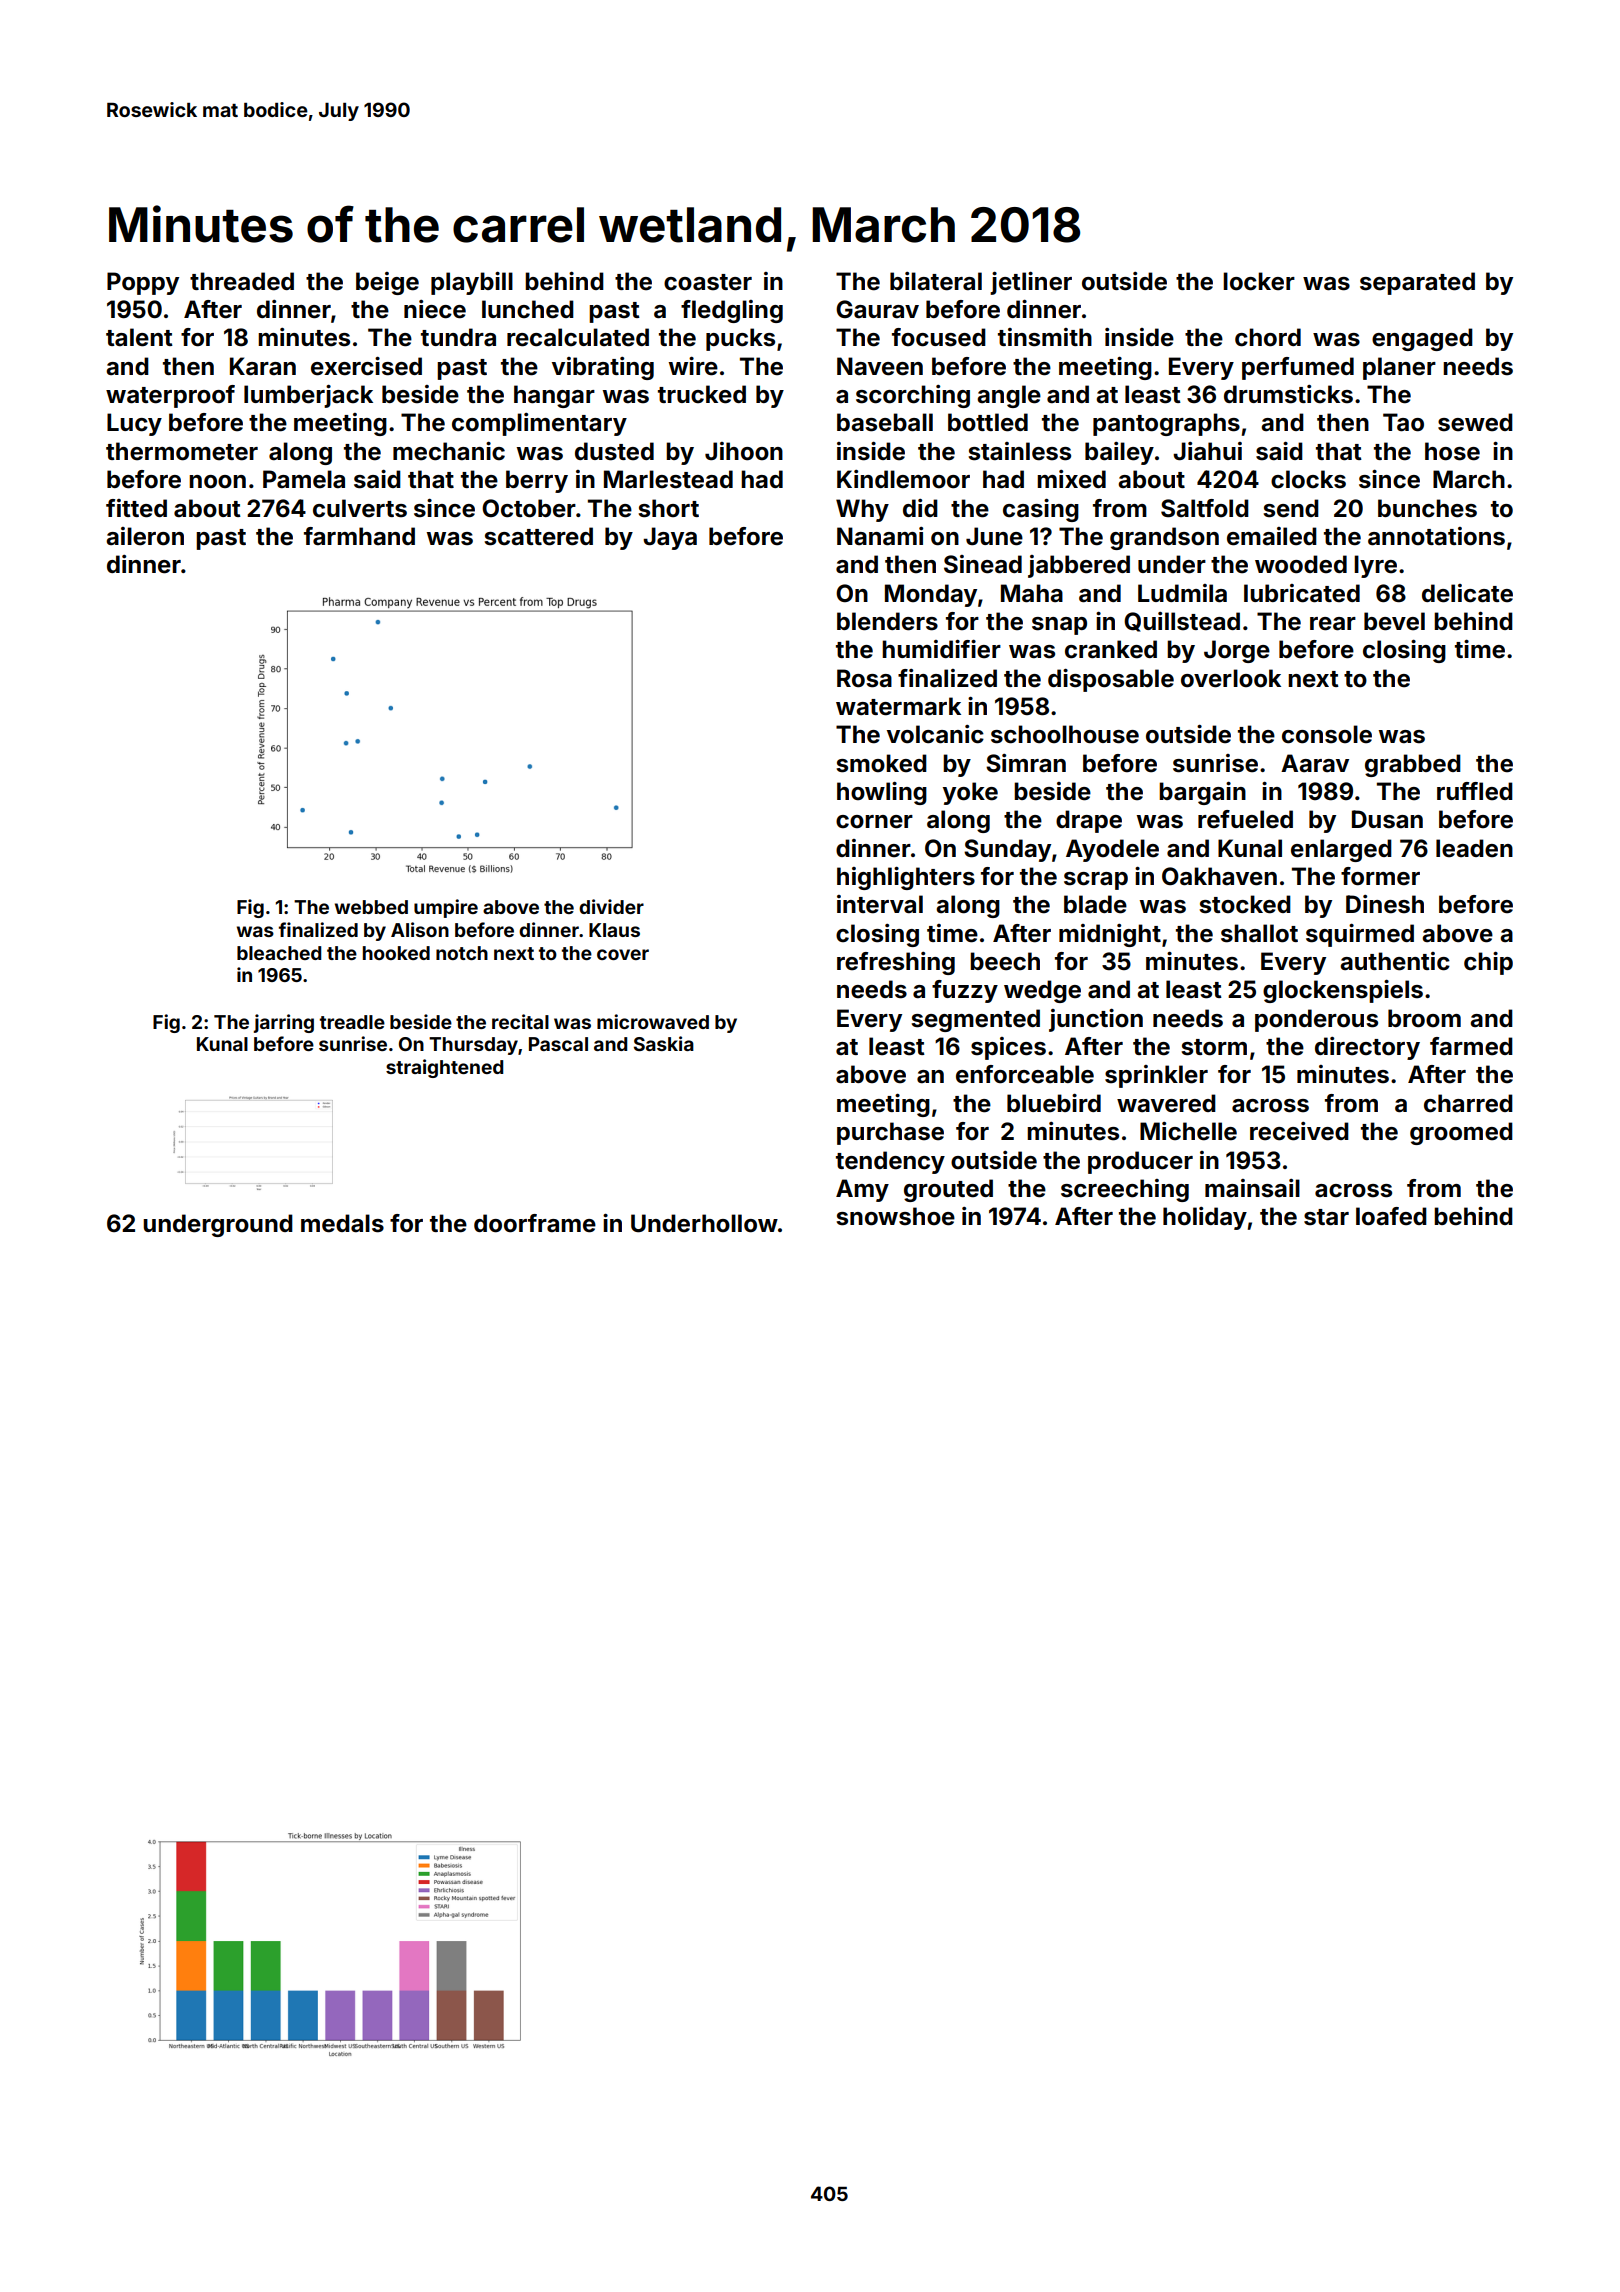  Describe the element at coordinates (535, 1223) in the image. I see `doorframe` at that location.
